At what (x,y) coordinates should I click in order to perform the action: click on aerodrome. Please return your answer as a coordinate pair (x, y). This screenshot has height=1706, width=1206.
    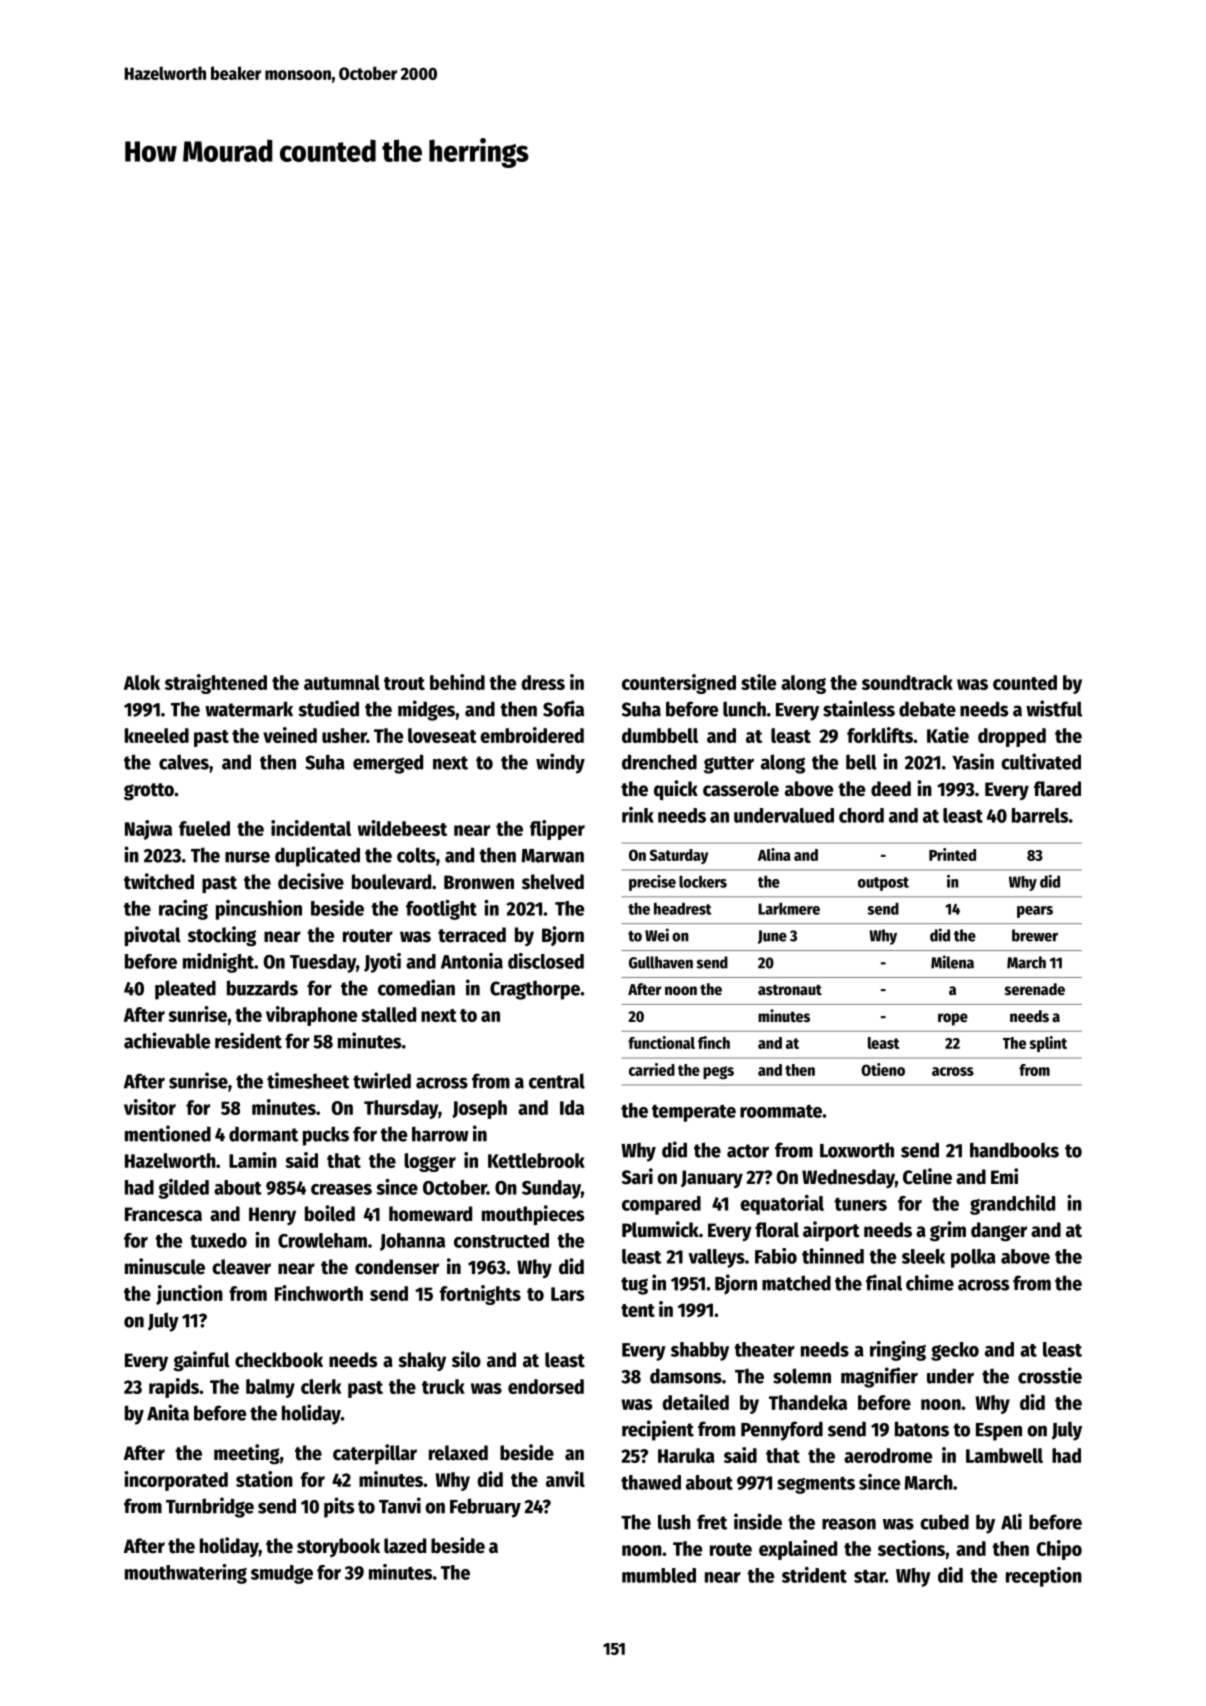
    Looking at the image, I should click on (888, 1455).
